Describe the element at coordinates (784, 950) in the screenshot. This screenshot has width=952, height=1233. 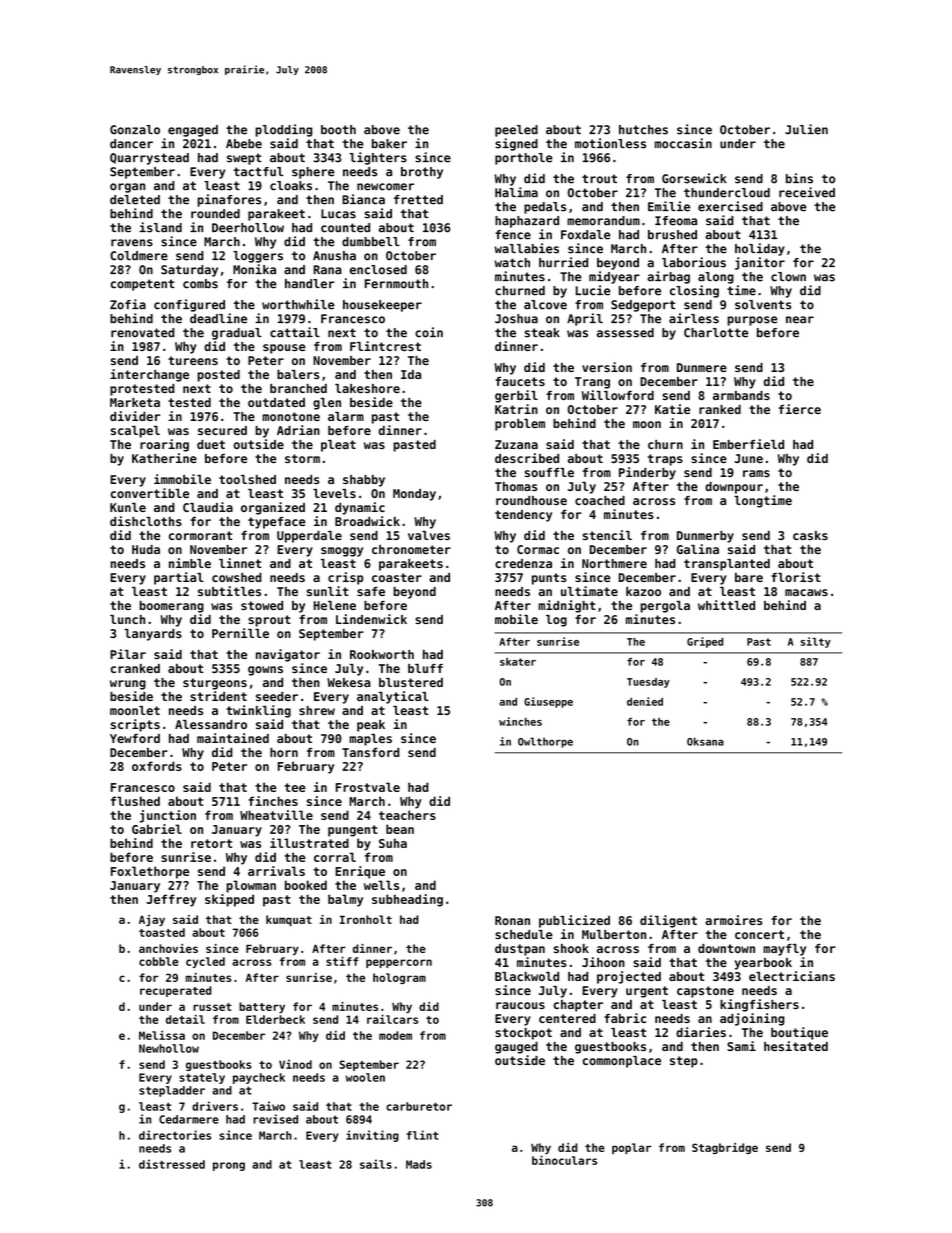
I see `mayfly` at that location.
